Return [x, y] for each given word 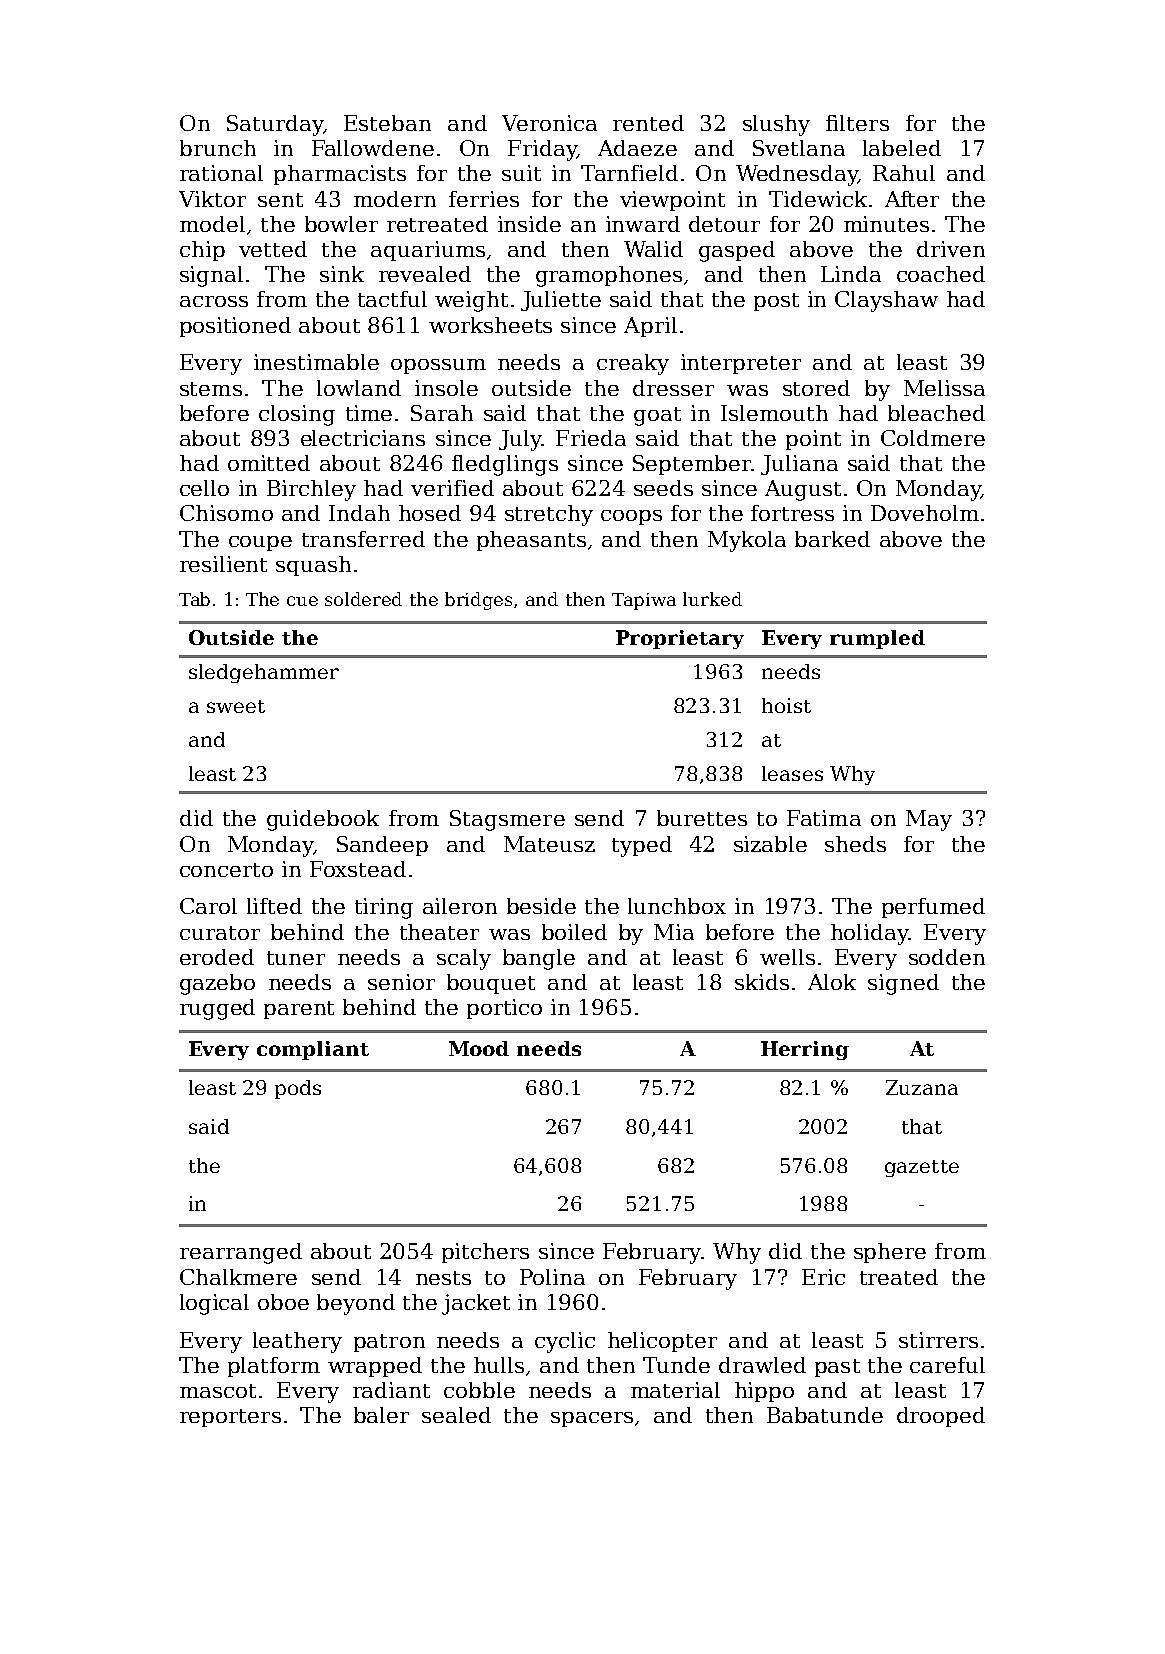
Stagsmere [507, 820]
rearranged [241, 1253]
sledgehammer [264, 673]
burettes [702, 818]
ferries [484, 199]
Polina [552, 1277]
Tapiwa [644, 601]
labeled [902, 148]
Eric [823, 1277]
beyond [356, 1304]
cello [204, 488]
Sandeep [382, 846]
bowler [341, 224]
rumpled [877, 639]
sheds [855, 844]
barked [832, 539]
